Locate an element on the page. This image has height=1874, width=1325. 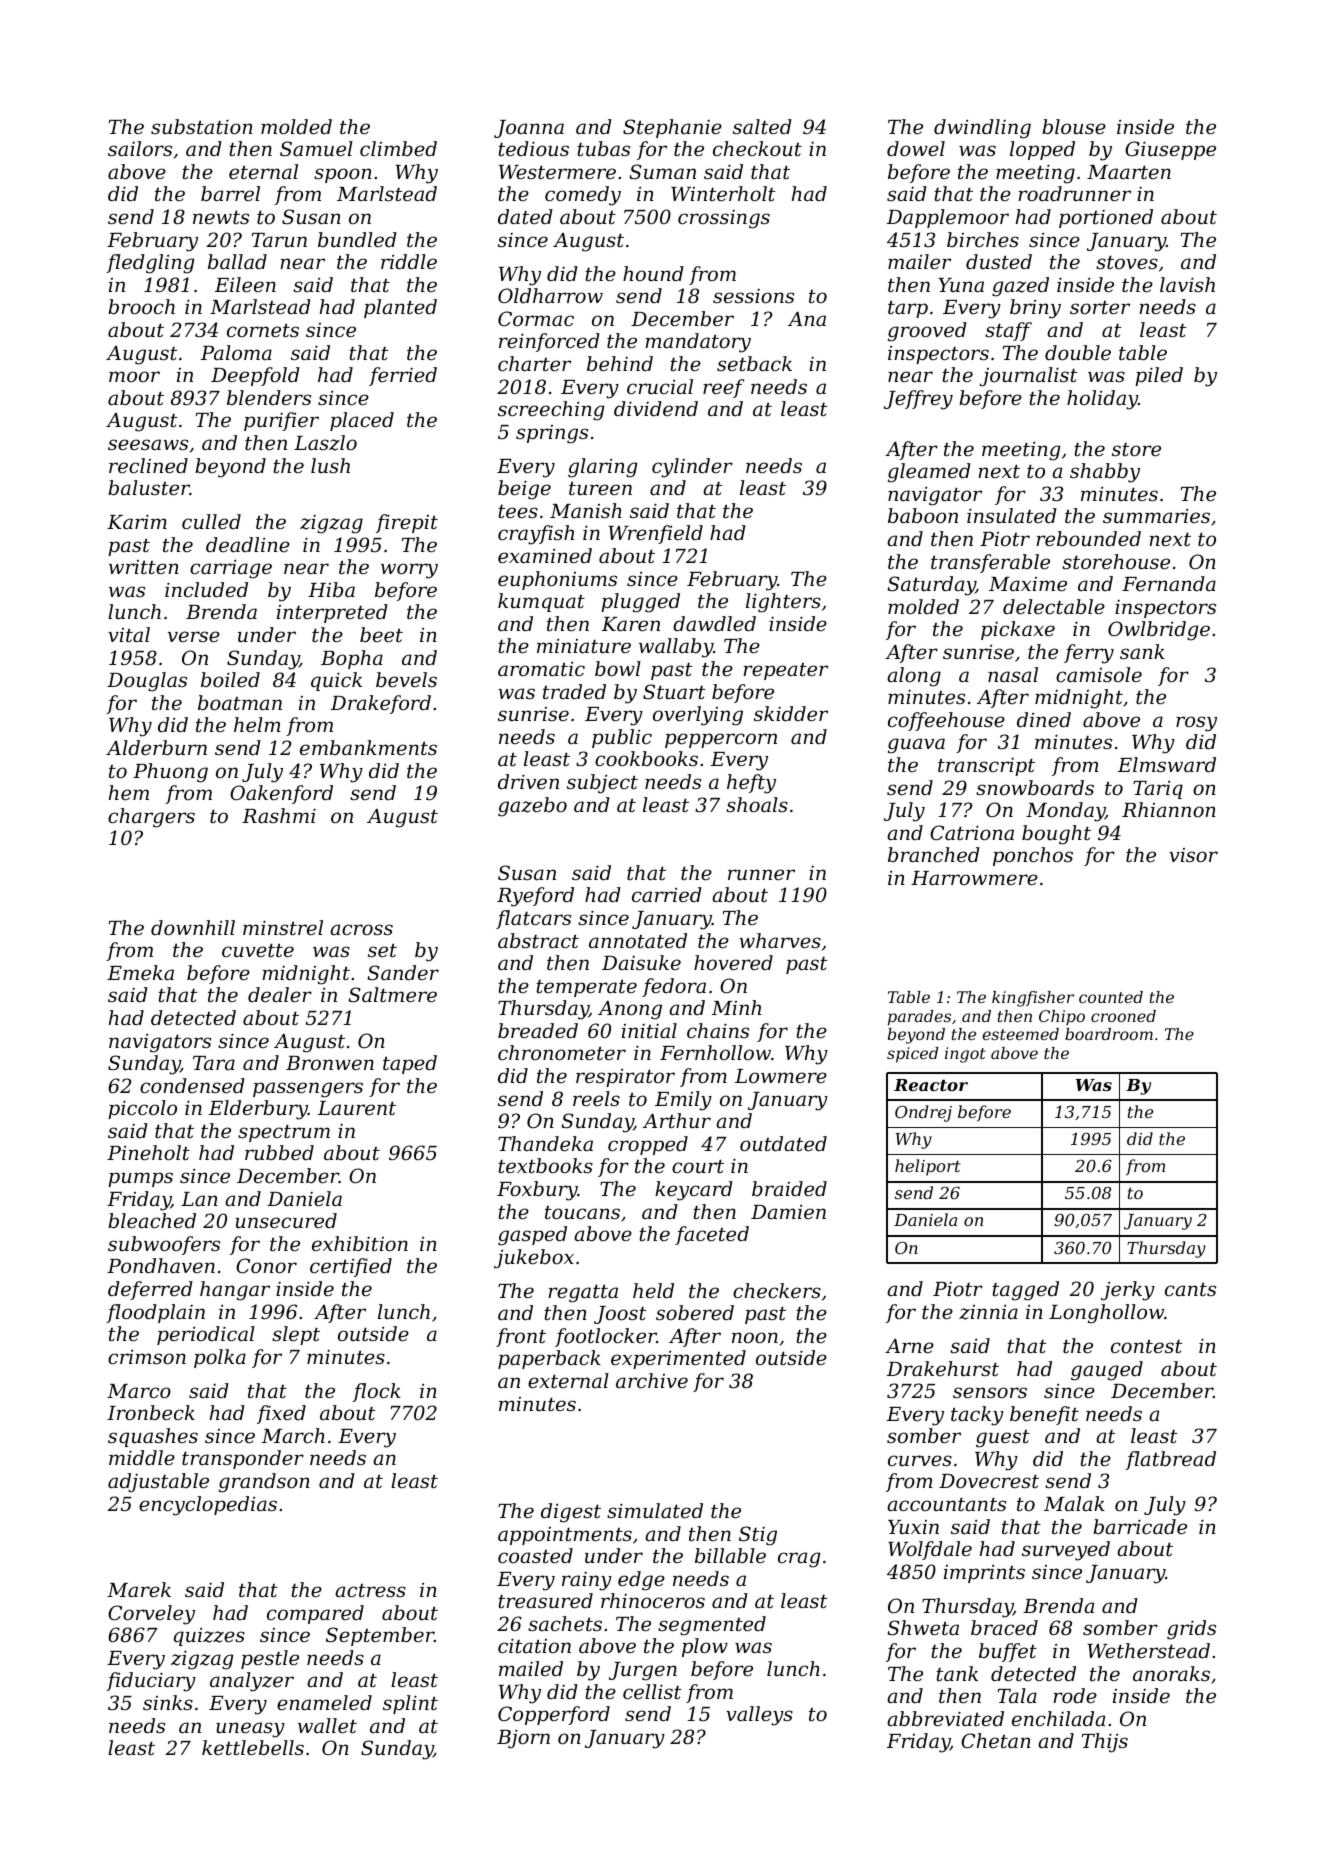
rubbed is located at coordinates (279, 1152).
